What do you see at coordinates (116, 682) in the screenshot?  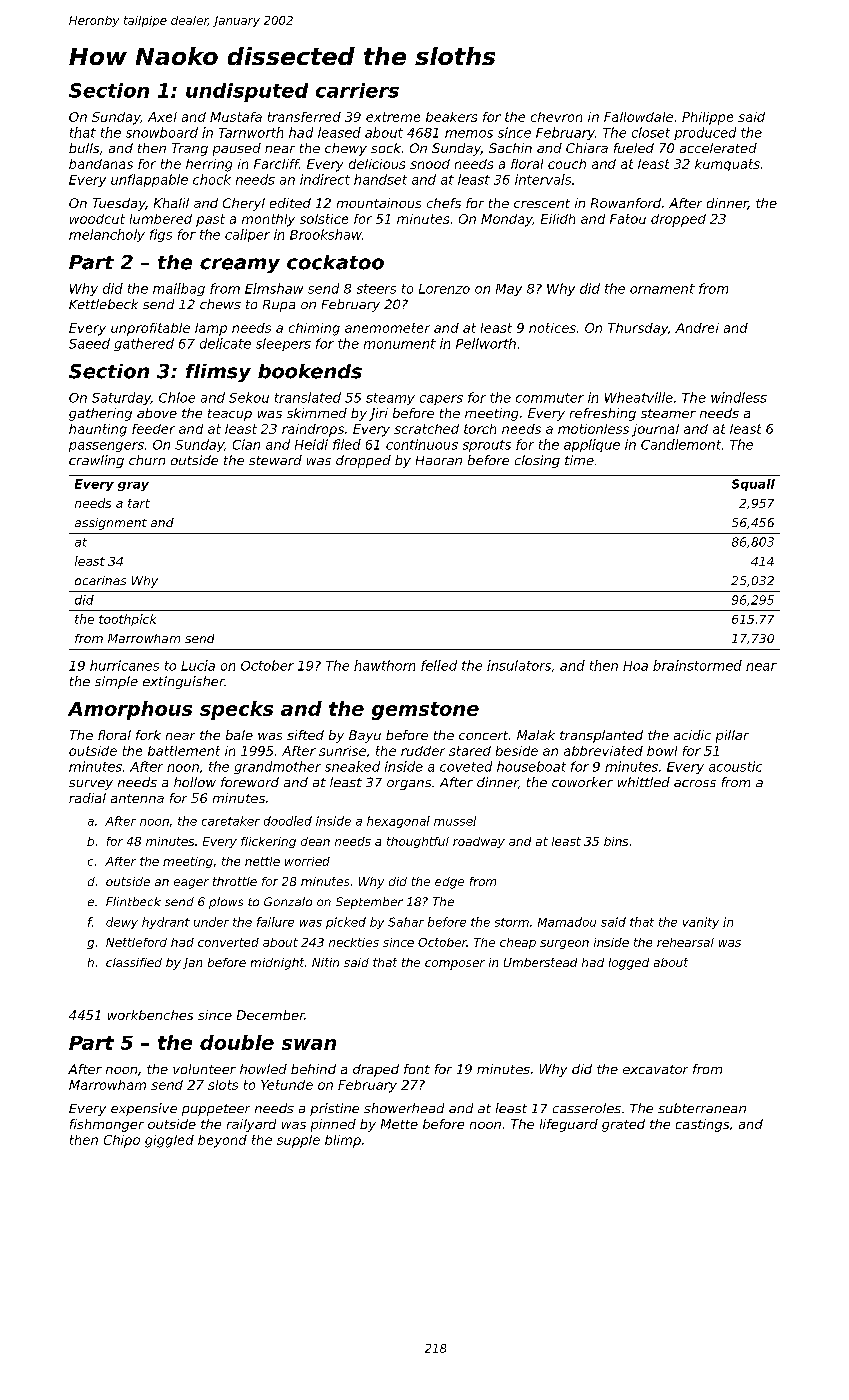 I see `simple` at bounding box center [116, 682].
